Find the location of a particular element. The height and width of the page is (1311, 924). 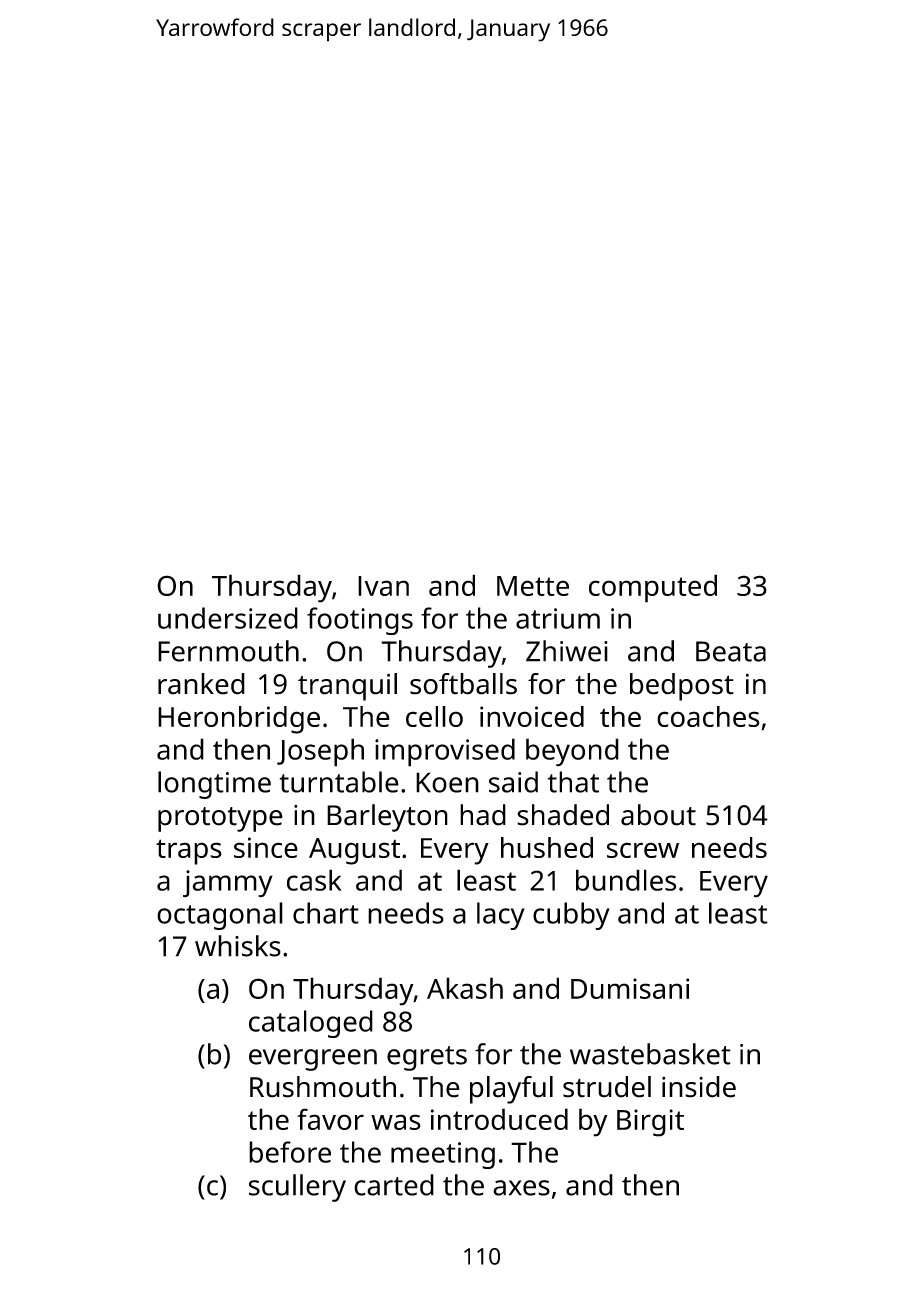

scullery is located at coordinates (297, 1188).
